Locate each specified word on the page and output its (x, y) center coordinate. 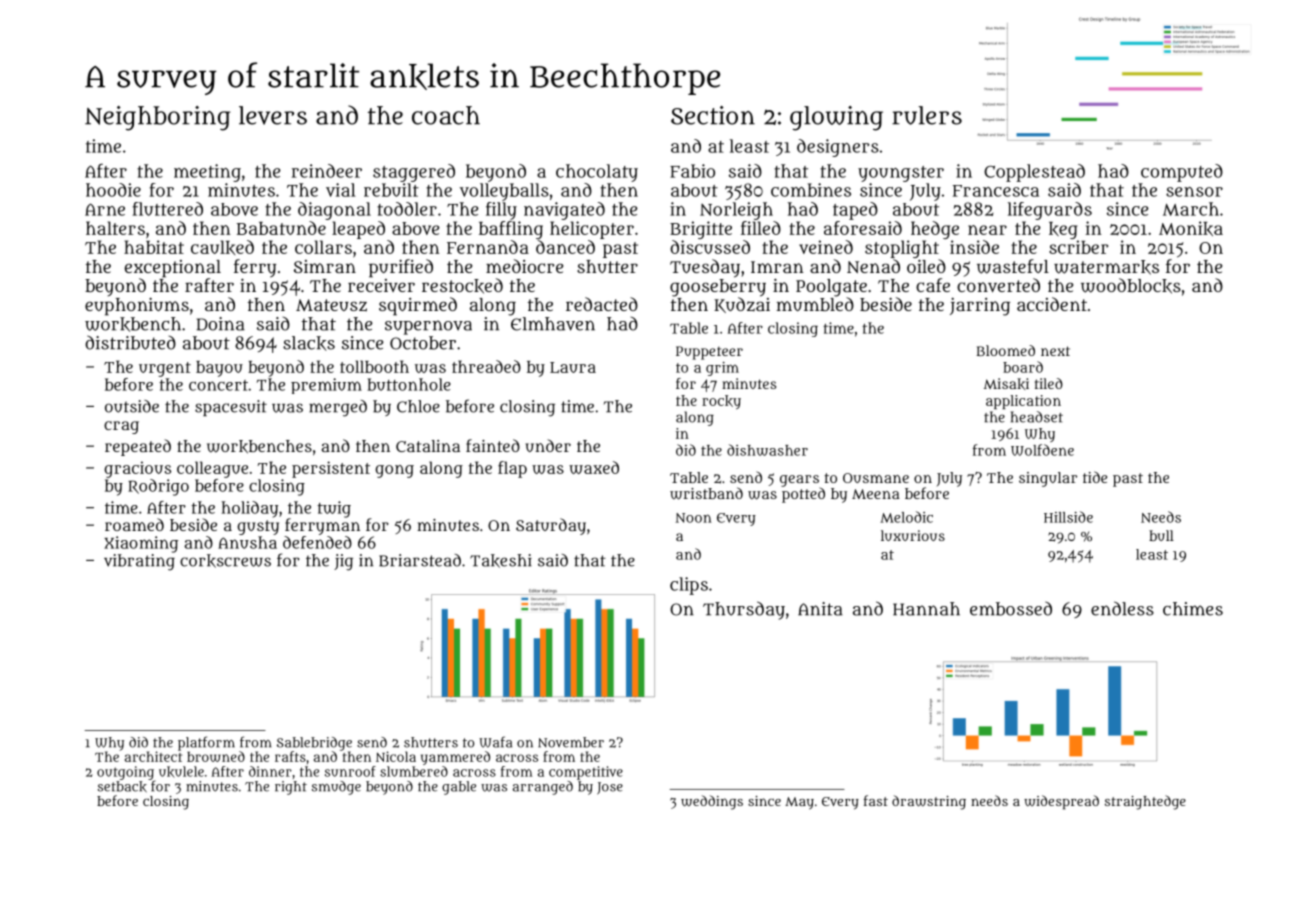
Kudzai (742, 305)
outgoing (125, 773)
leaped (358, 230)
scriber (1078, 247)
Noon (694, 518)
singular (1048, 479)
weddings (712, 802)
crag (121, 427)
